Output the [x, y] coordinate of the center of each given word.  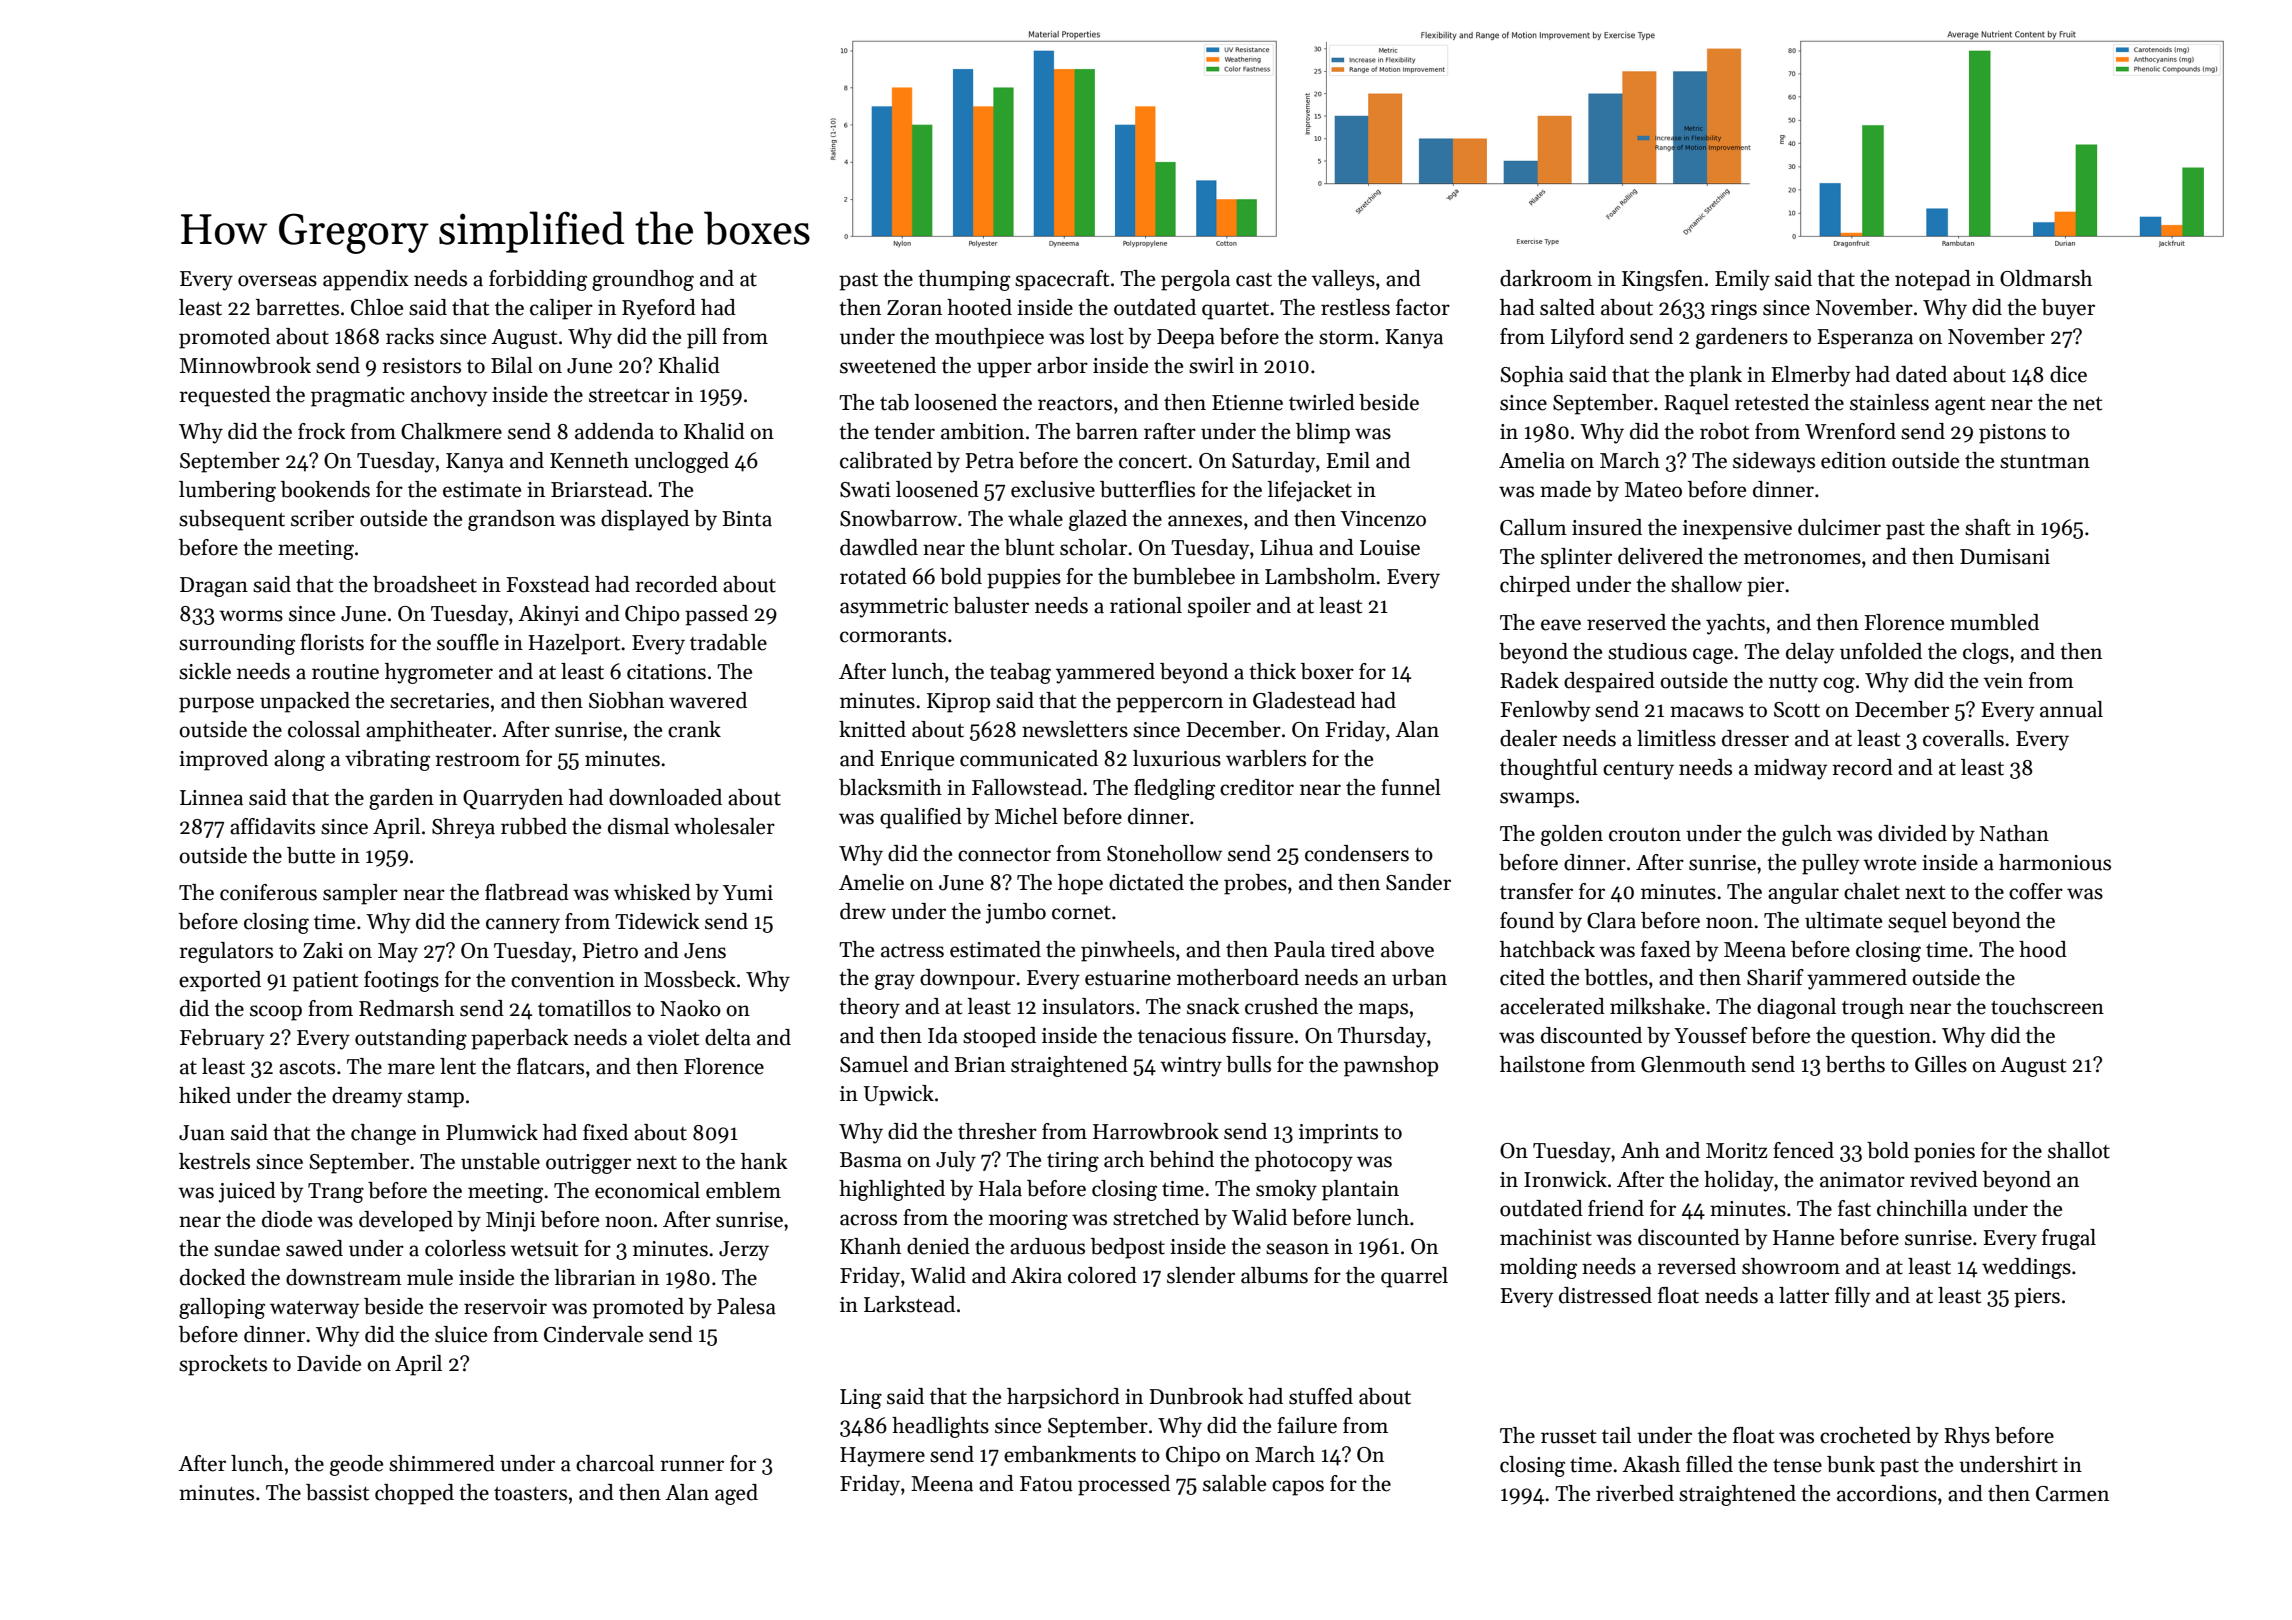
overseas [277, 281]
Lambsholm [1320, 576]
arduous [1047, 1246]
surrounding [237, 644]
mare [411, 1069]
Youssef [1711, 1035]
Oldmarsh [2046, 278]
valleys [1343, 280]
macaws [1707, 712]
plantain [1360, 1190]
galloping [222, 1308]
